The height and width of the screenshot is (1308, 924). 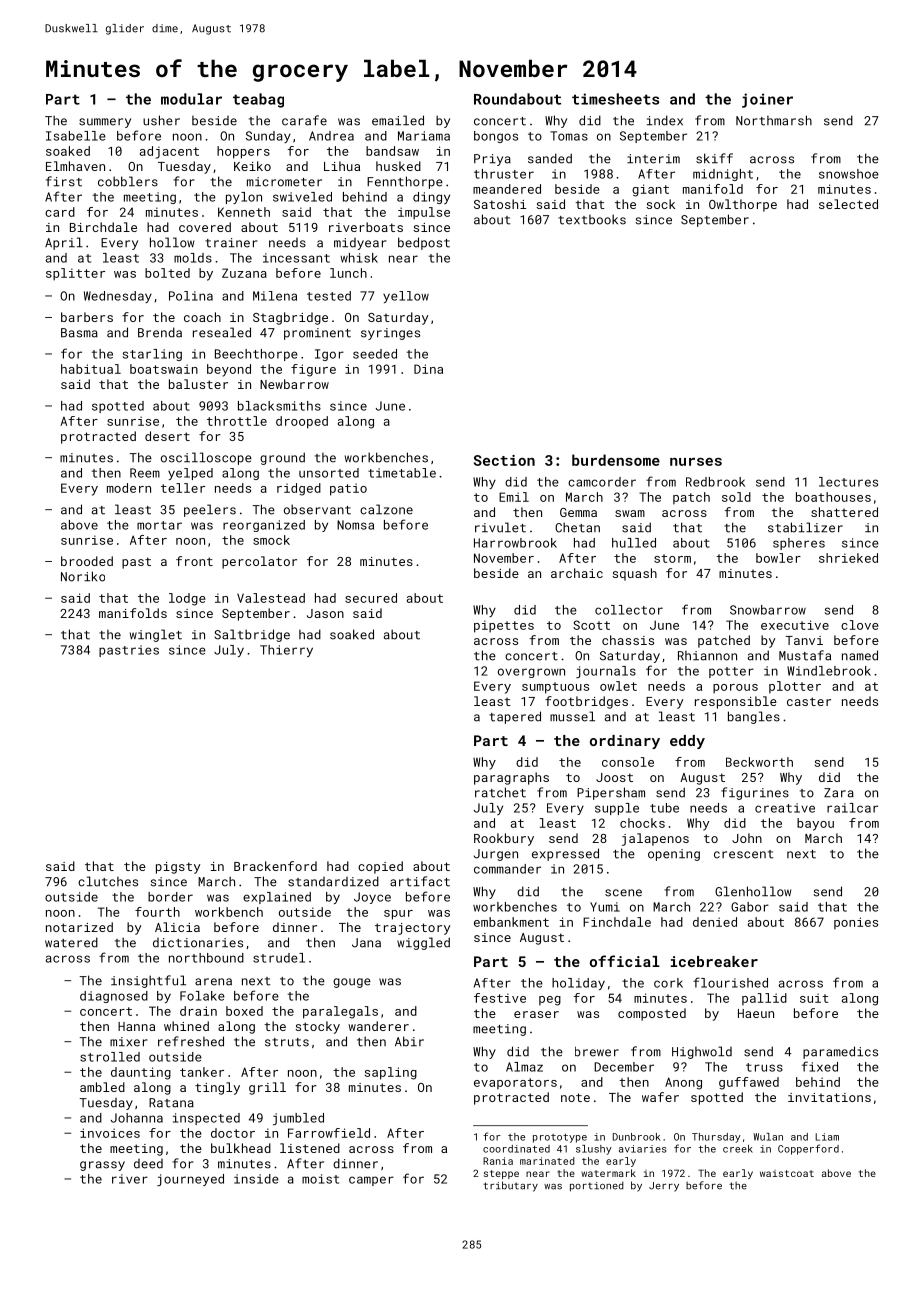 I want to click on Owlthorpe, so click(x=743, y=205).
